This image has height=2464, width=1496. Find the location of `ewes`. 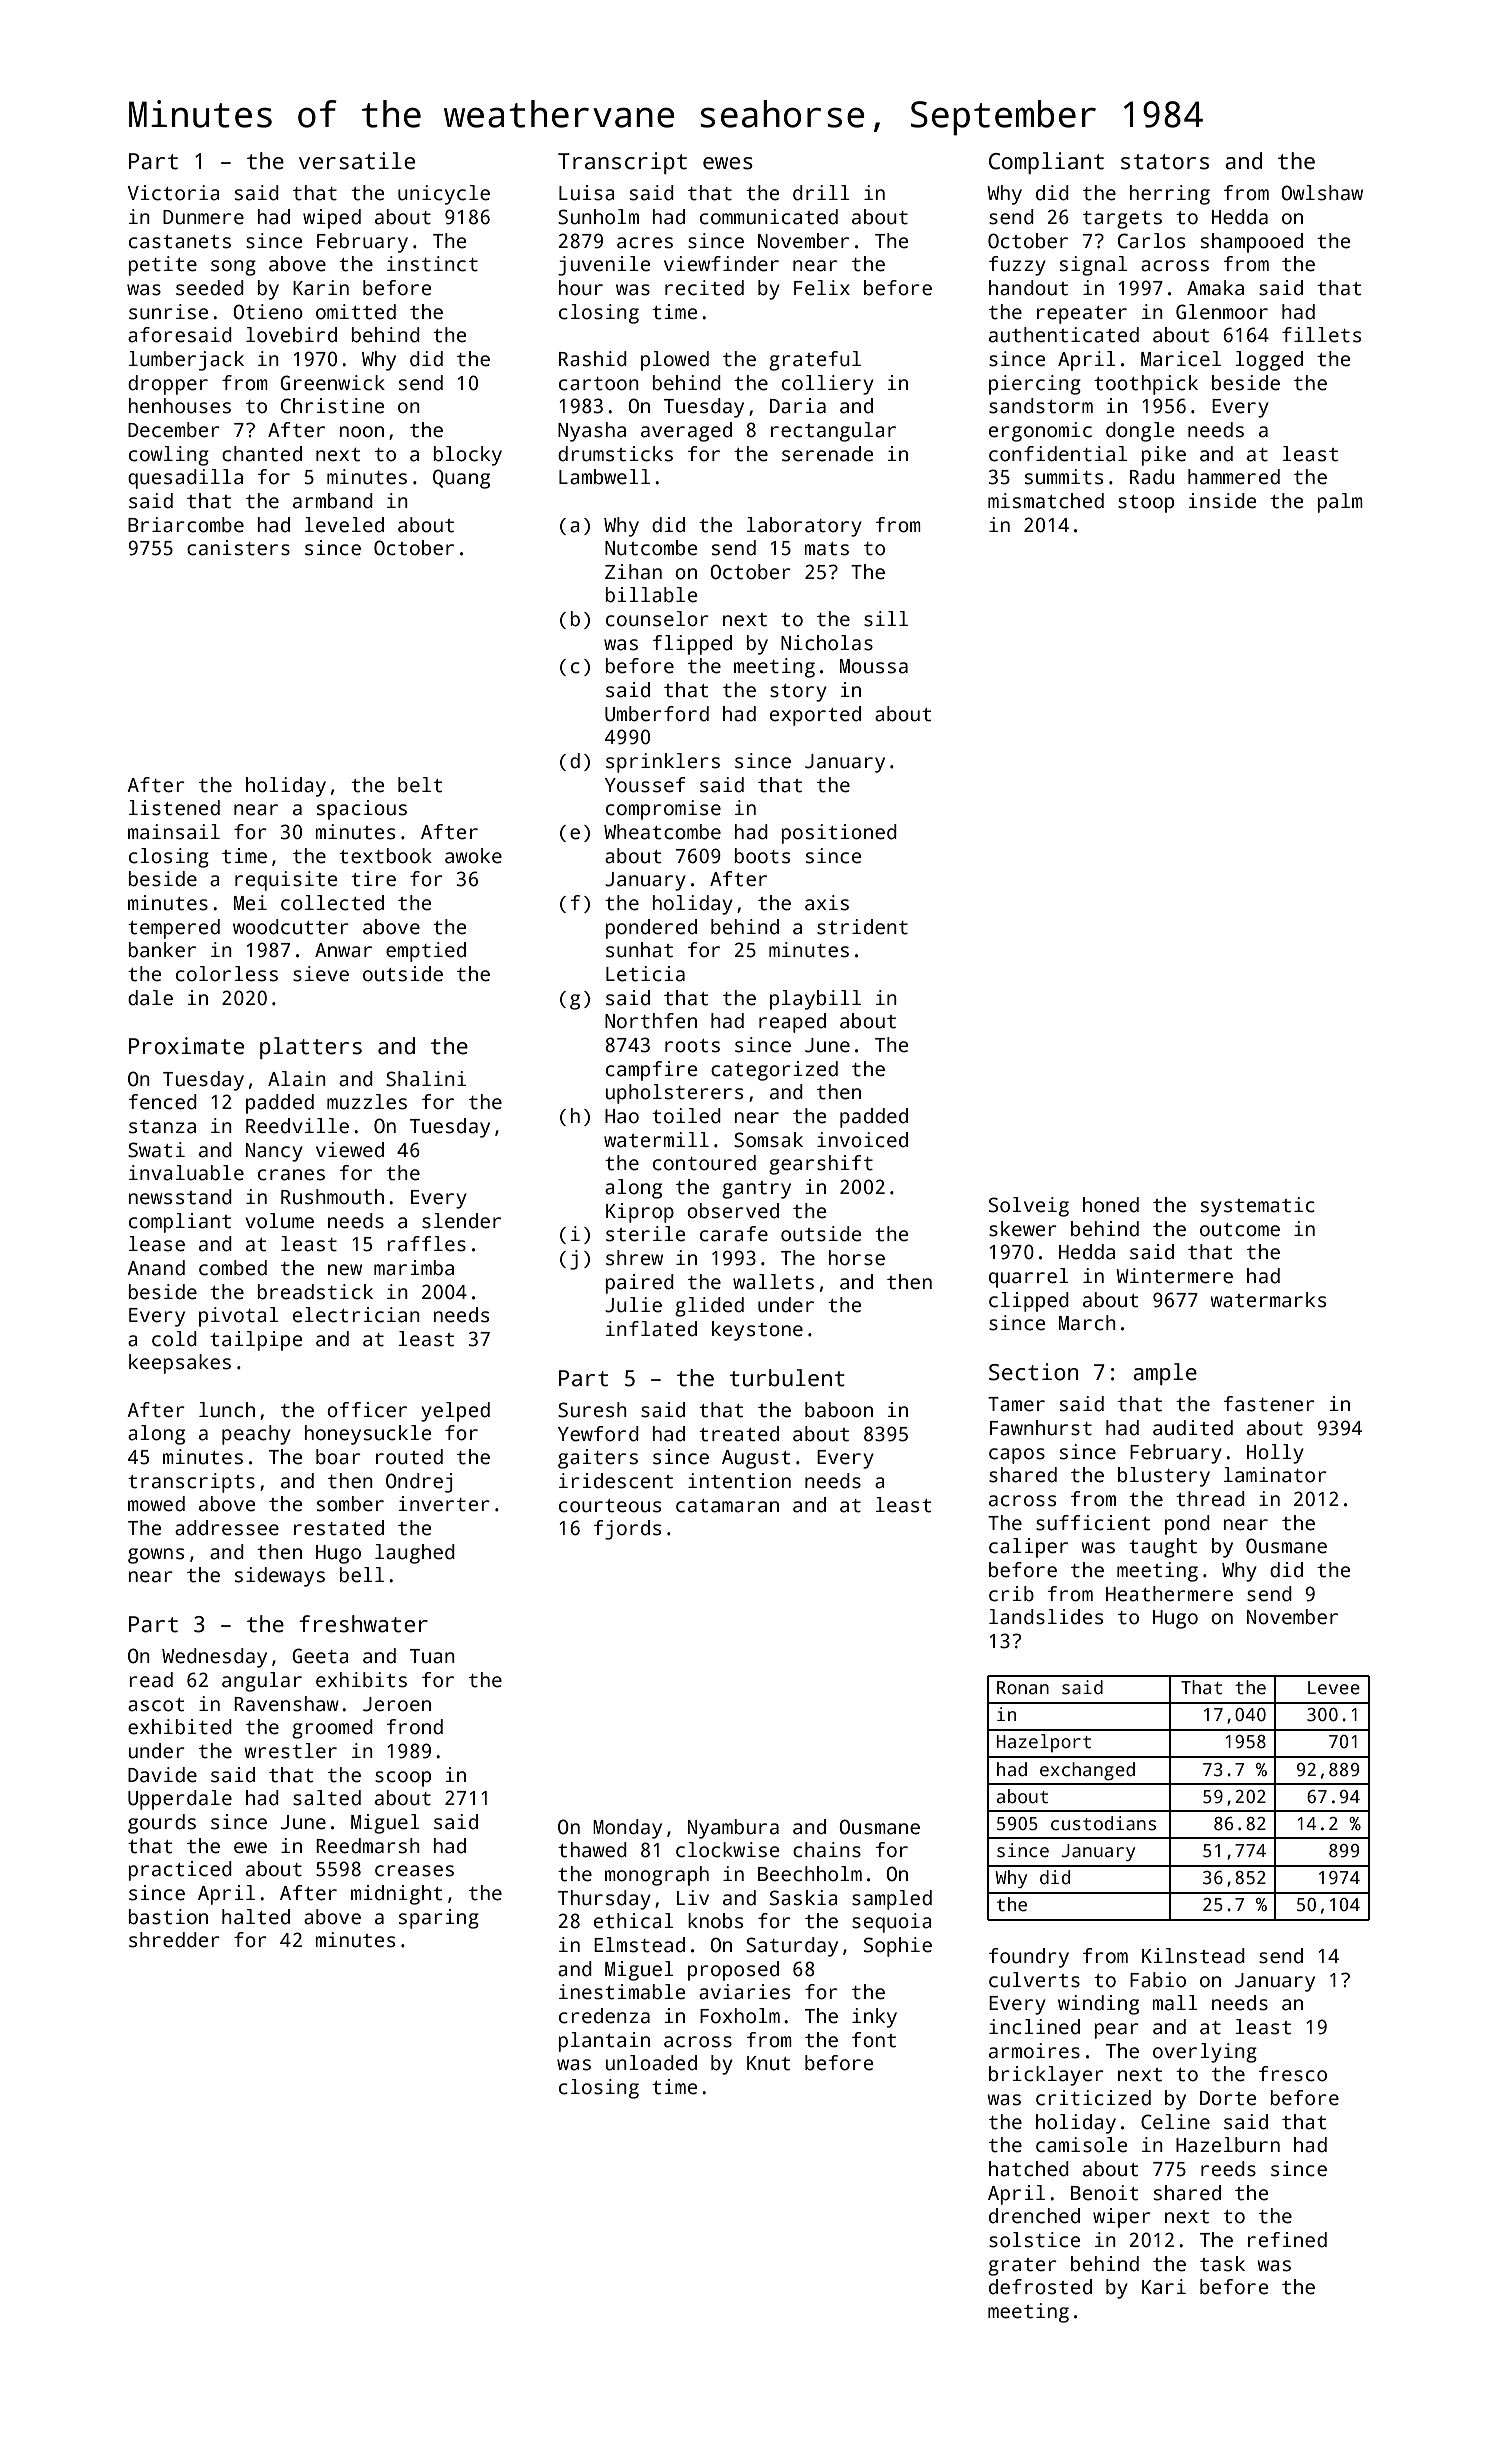

ewes is located at coordinates (728, 163).
